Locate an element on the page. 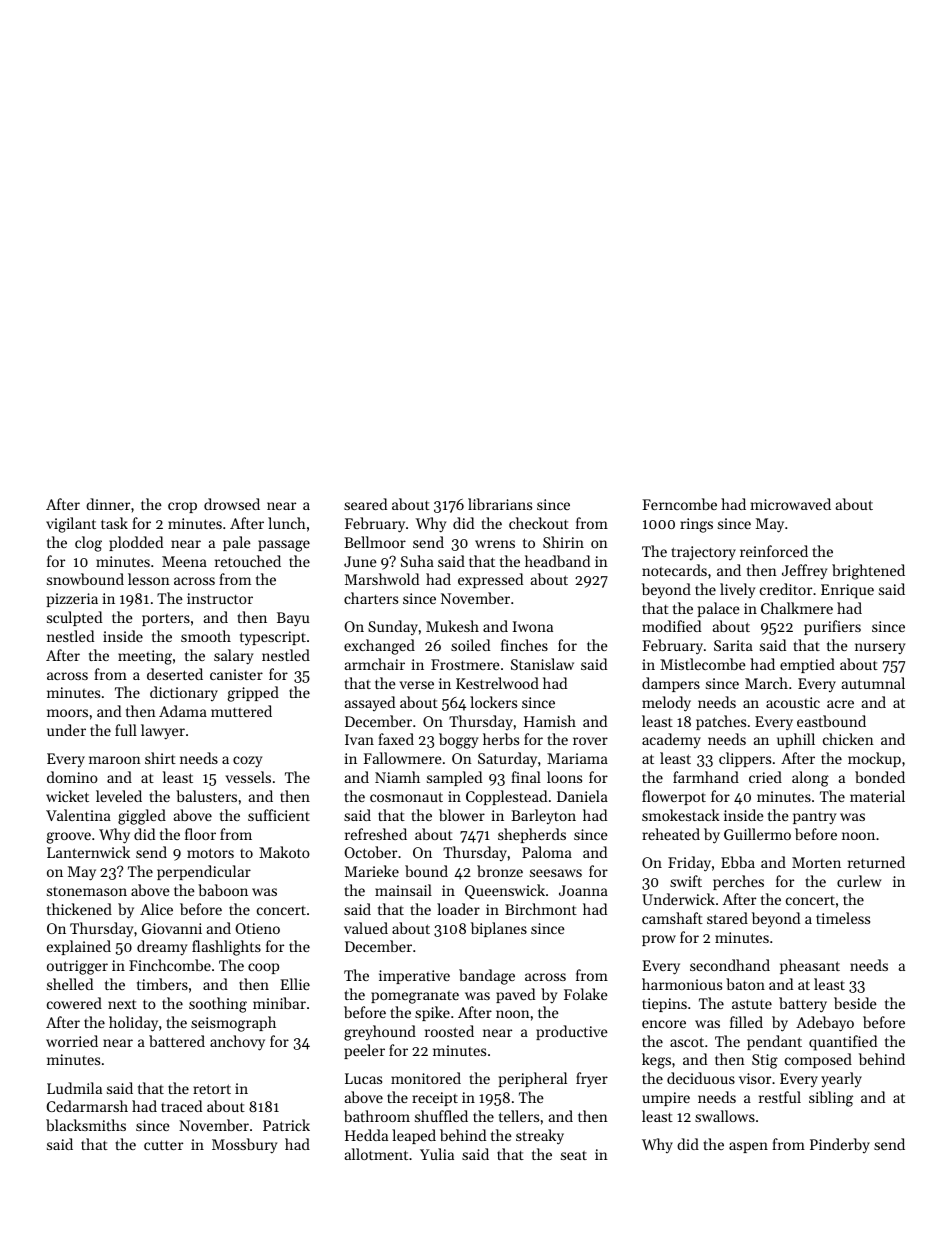 The width and height of the document is (952, 1233). along is located at coordinates (810, 779).
